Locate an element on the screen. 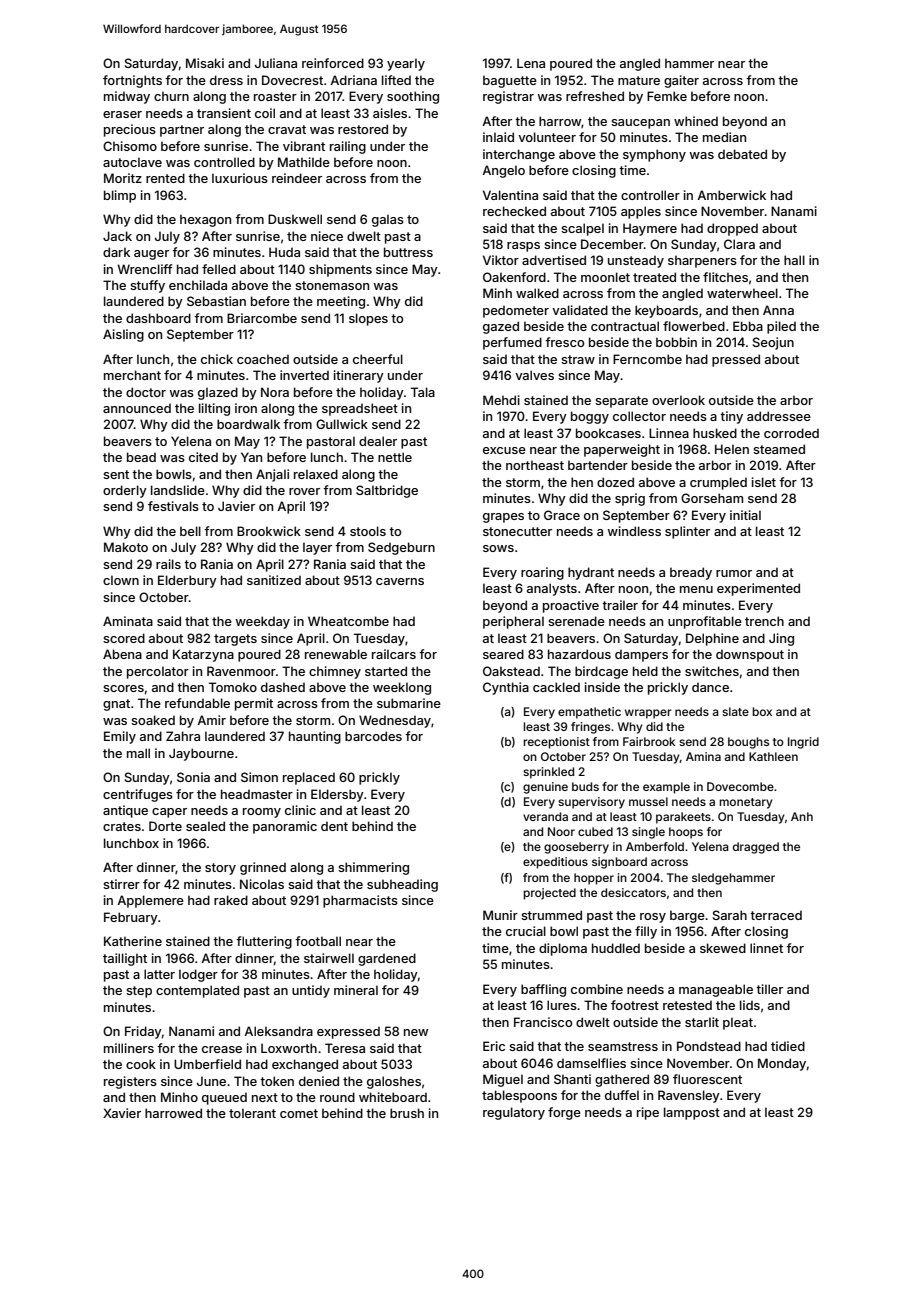  baguette is located at coordinates (510, 81).
